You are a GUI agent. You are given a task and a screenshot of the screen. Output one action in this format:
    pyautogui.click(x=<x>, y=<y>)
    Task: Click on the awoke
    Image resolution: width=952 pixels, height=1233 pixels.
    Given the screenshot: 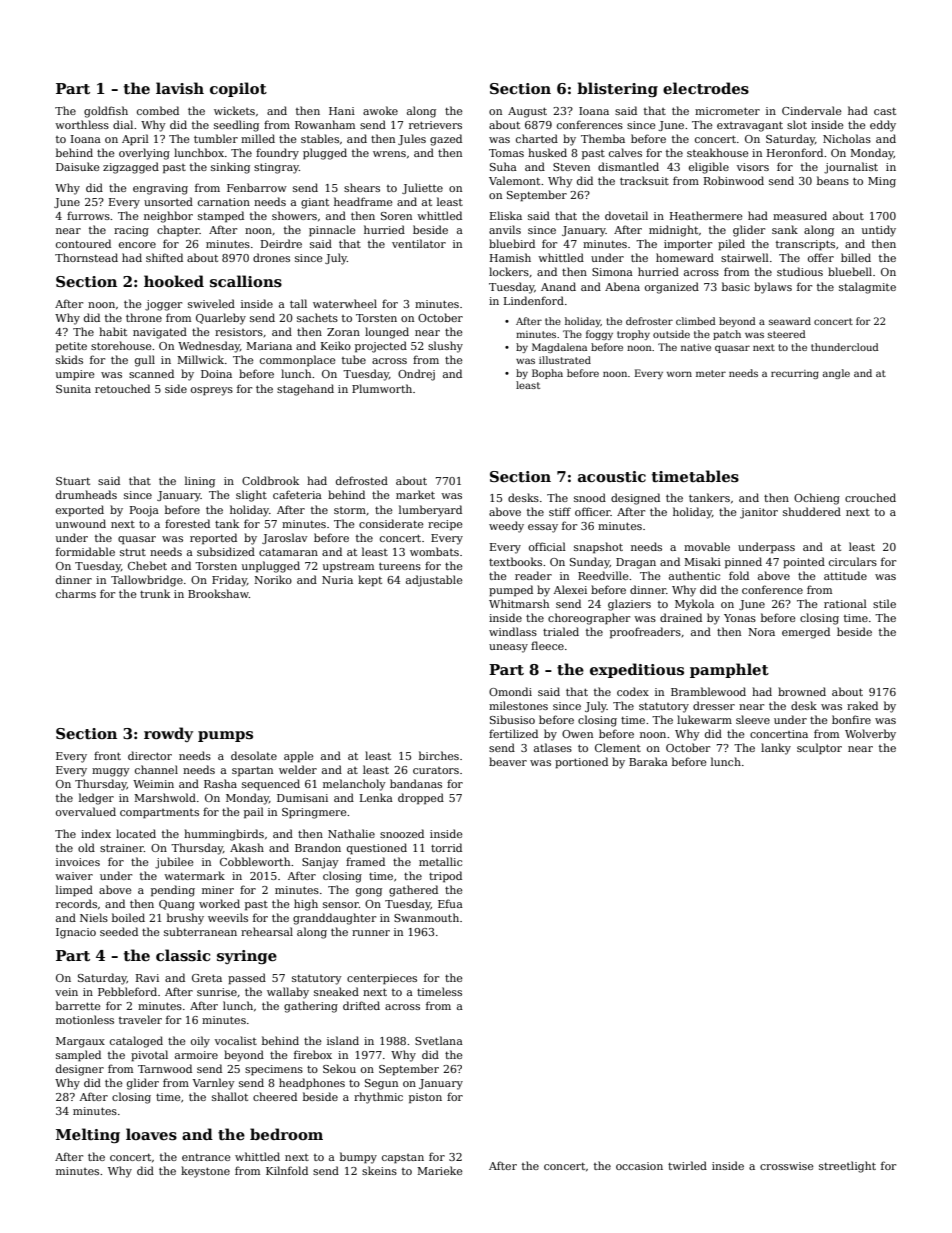 What is the action you would take?
    pyautogui.click(x=380, y=110)
